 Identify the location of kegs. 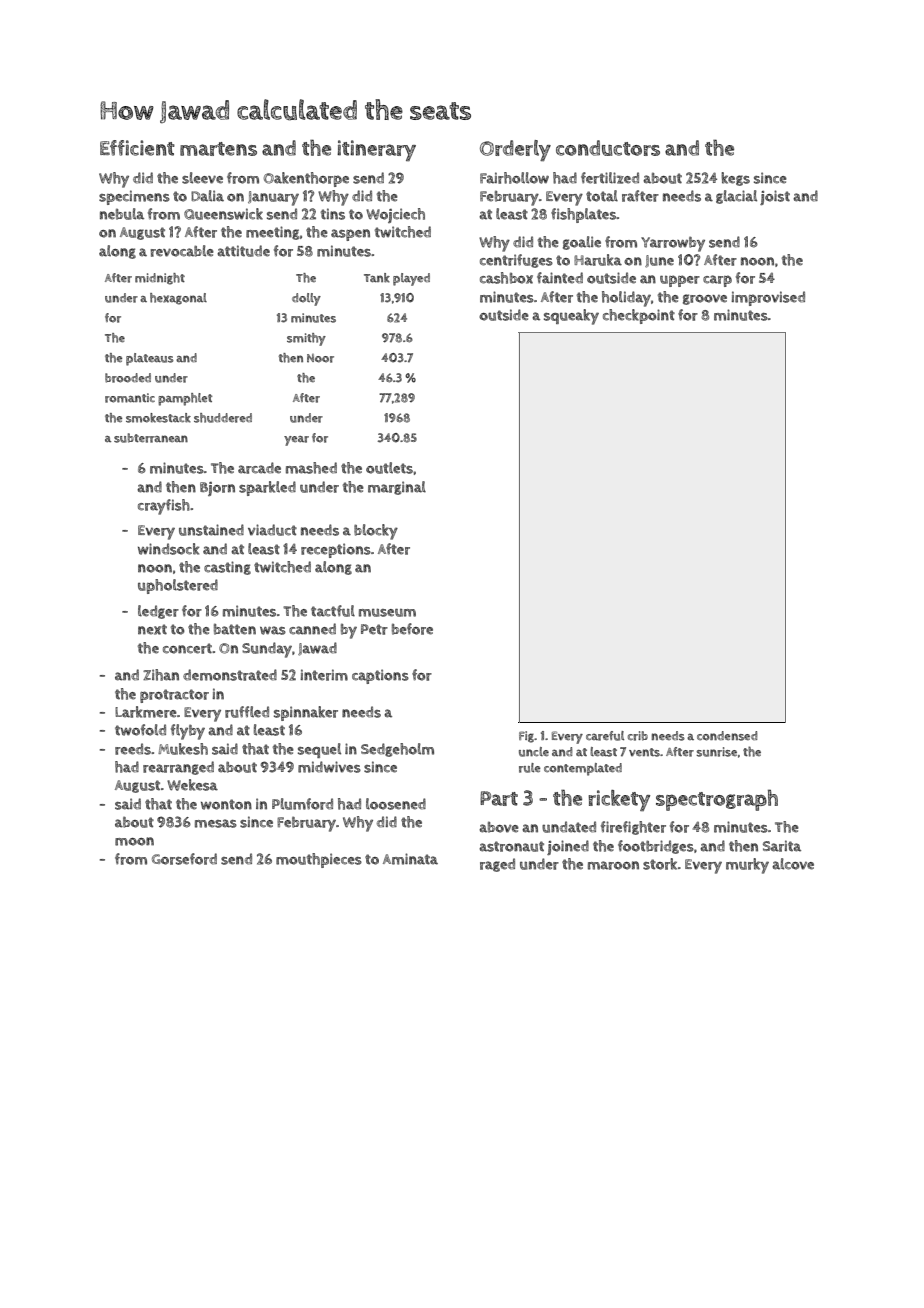
(735, 179).
